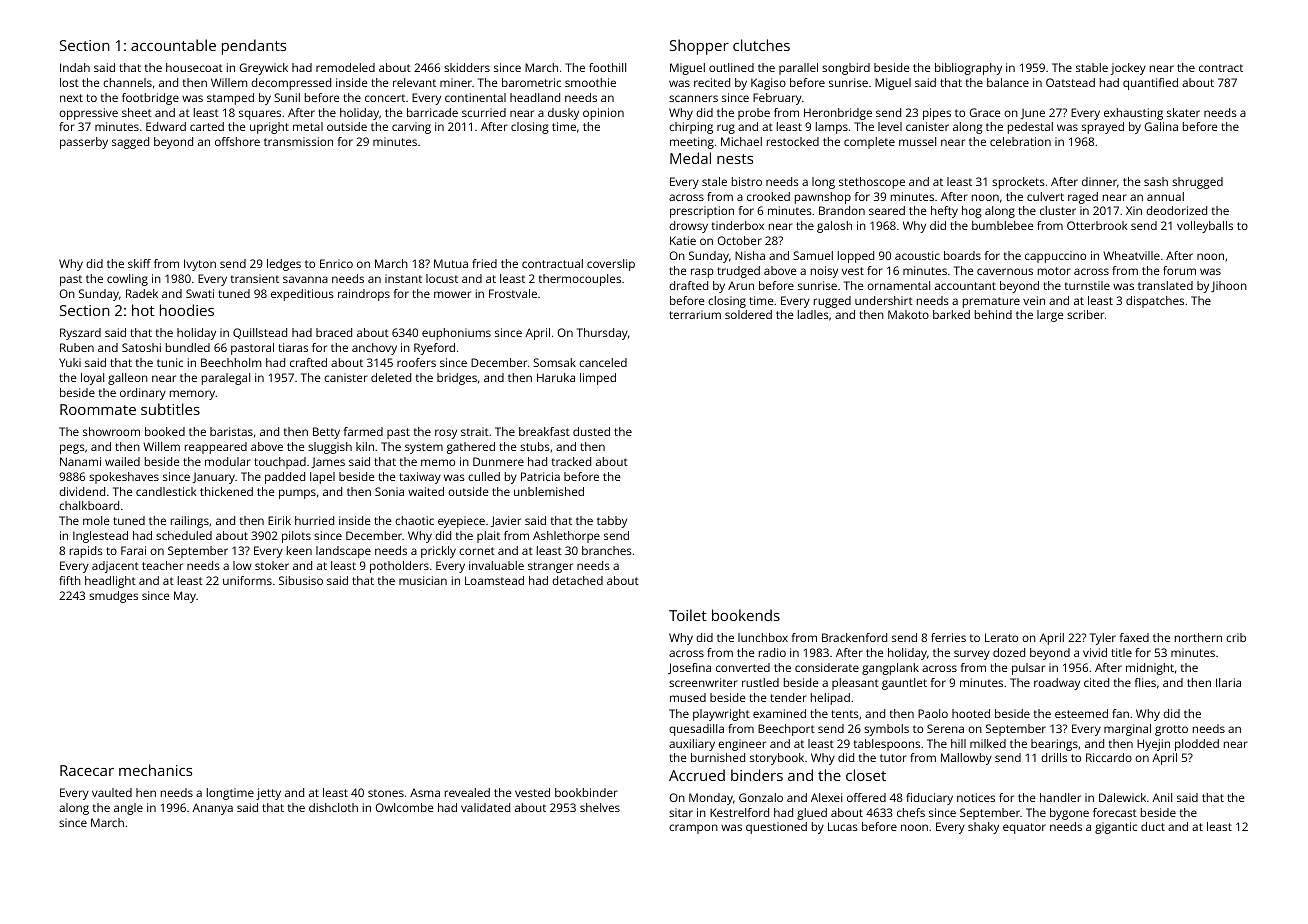  I want to click on detached, so click(577, 580).
